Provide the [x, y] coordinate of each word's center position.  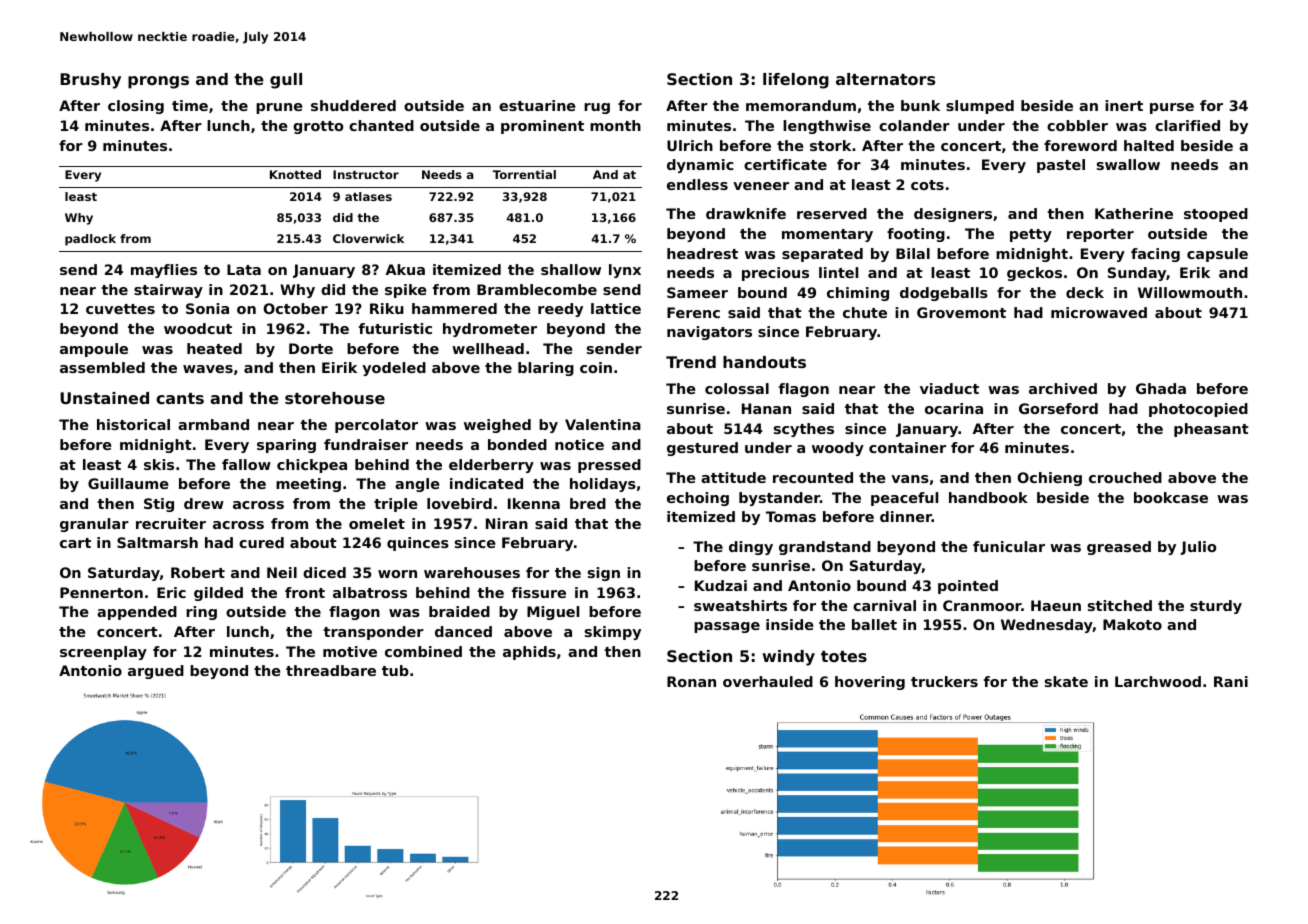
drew [204, 503]
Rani [1231, 681]
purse [1172, 108]
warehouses [472, 572]
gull [286, 81]
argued [156, 672]
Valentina [603, 424]
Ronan [691, 681]
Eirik [339, 367]
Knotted [295, 174]
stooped [1216, 215]
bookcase [1171, 497]
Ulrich [690, 145]
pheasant [1211, 430]
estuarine [537, 105]
